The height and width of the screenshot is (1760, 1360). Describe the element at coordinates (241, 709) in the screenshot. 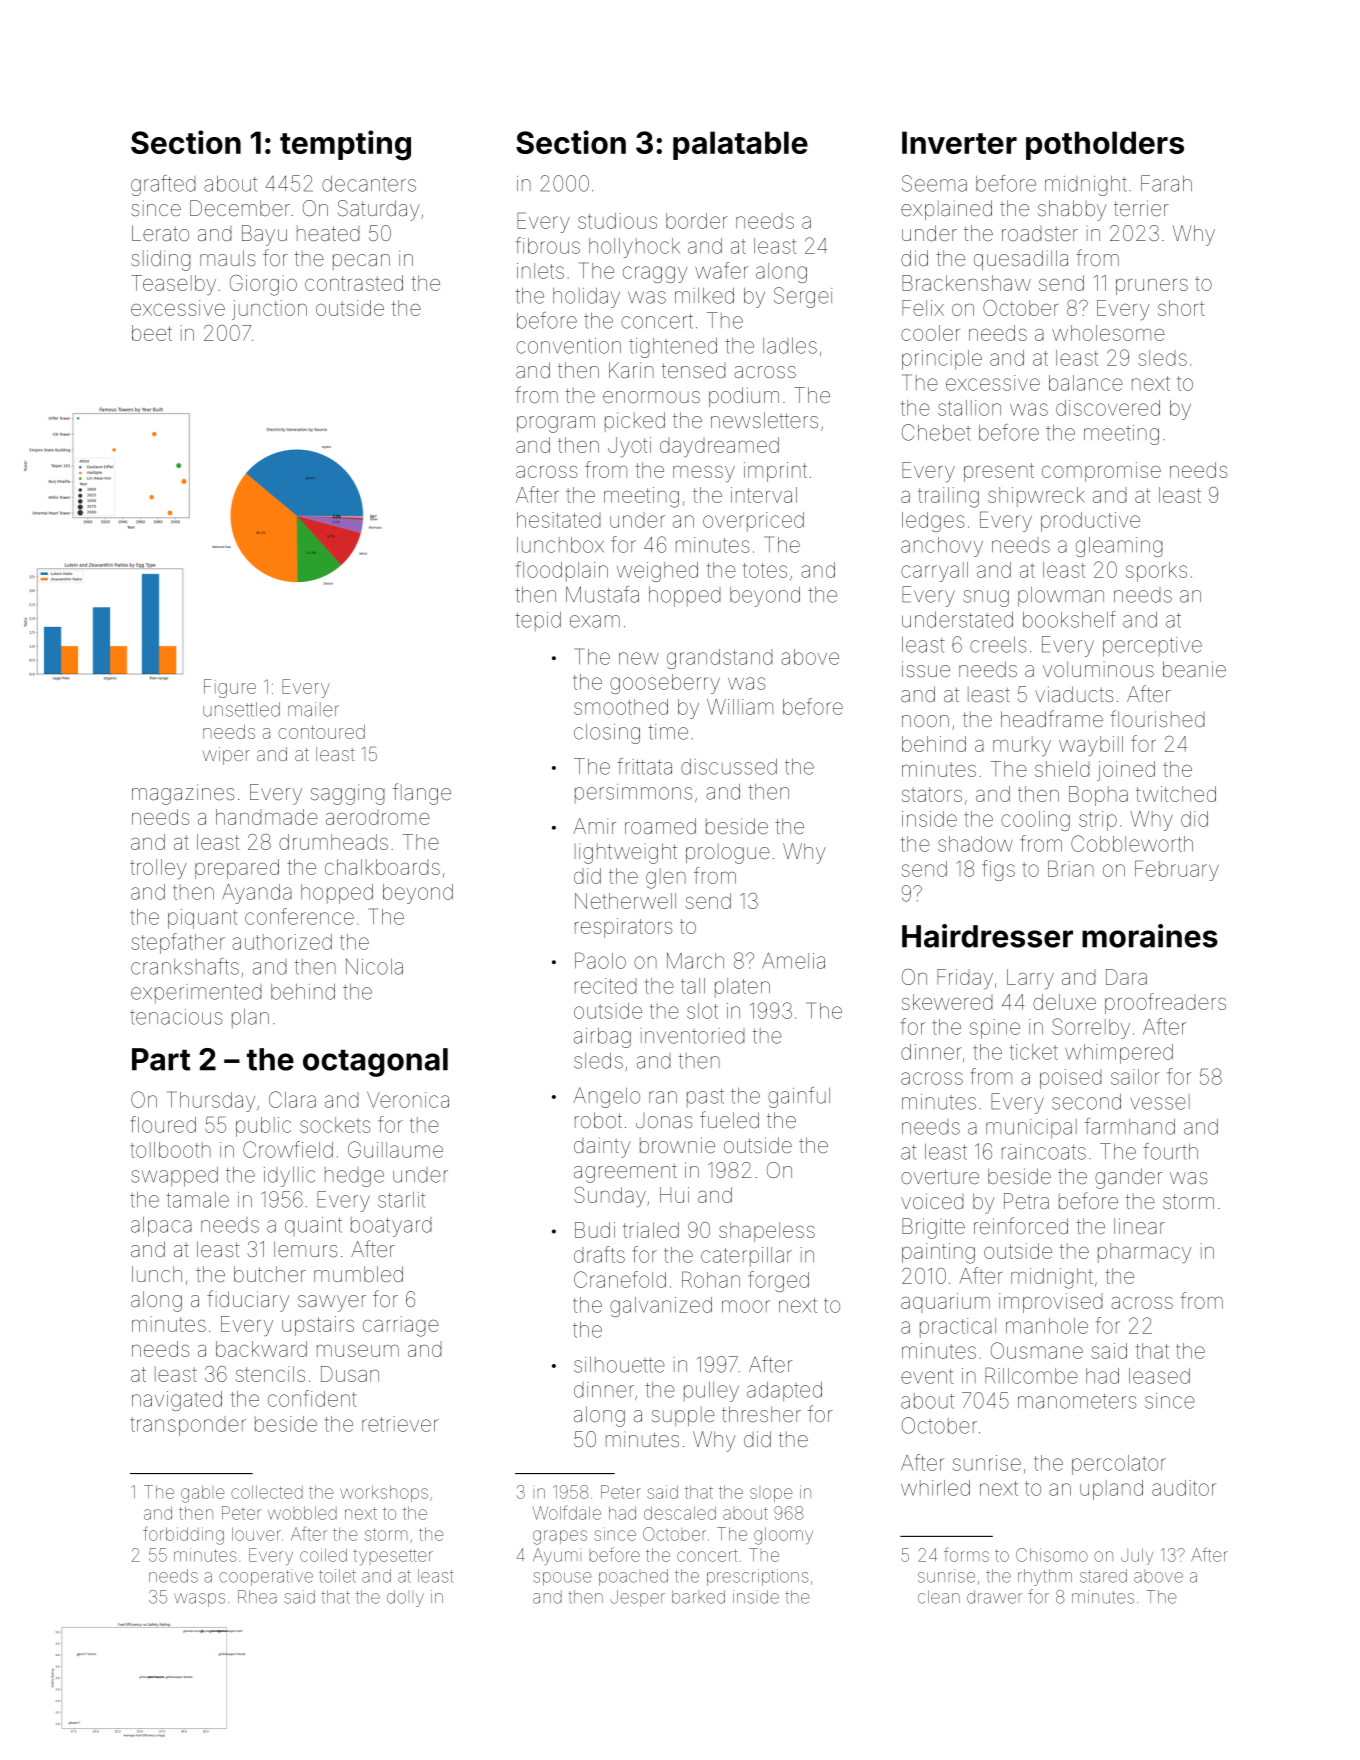

I see `unsettled` at that location.
